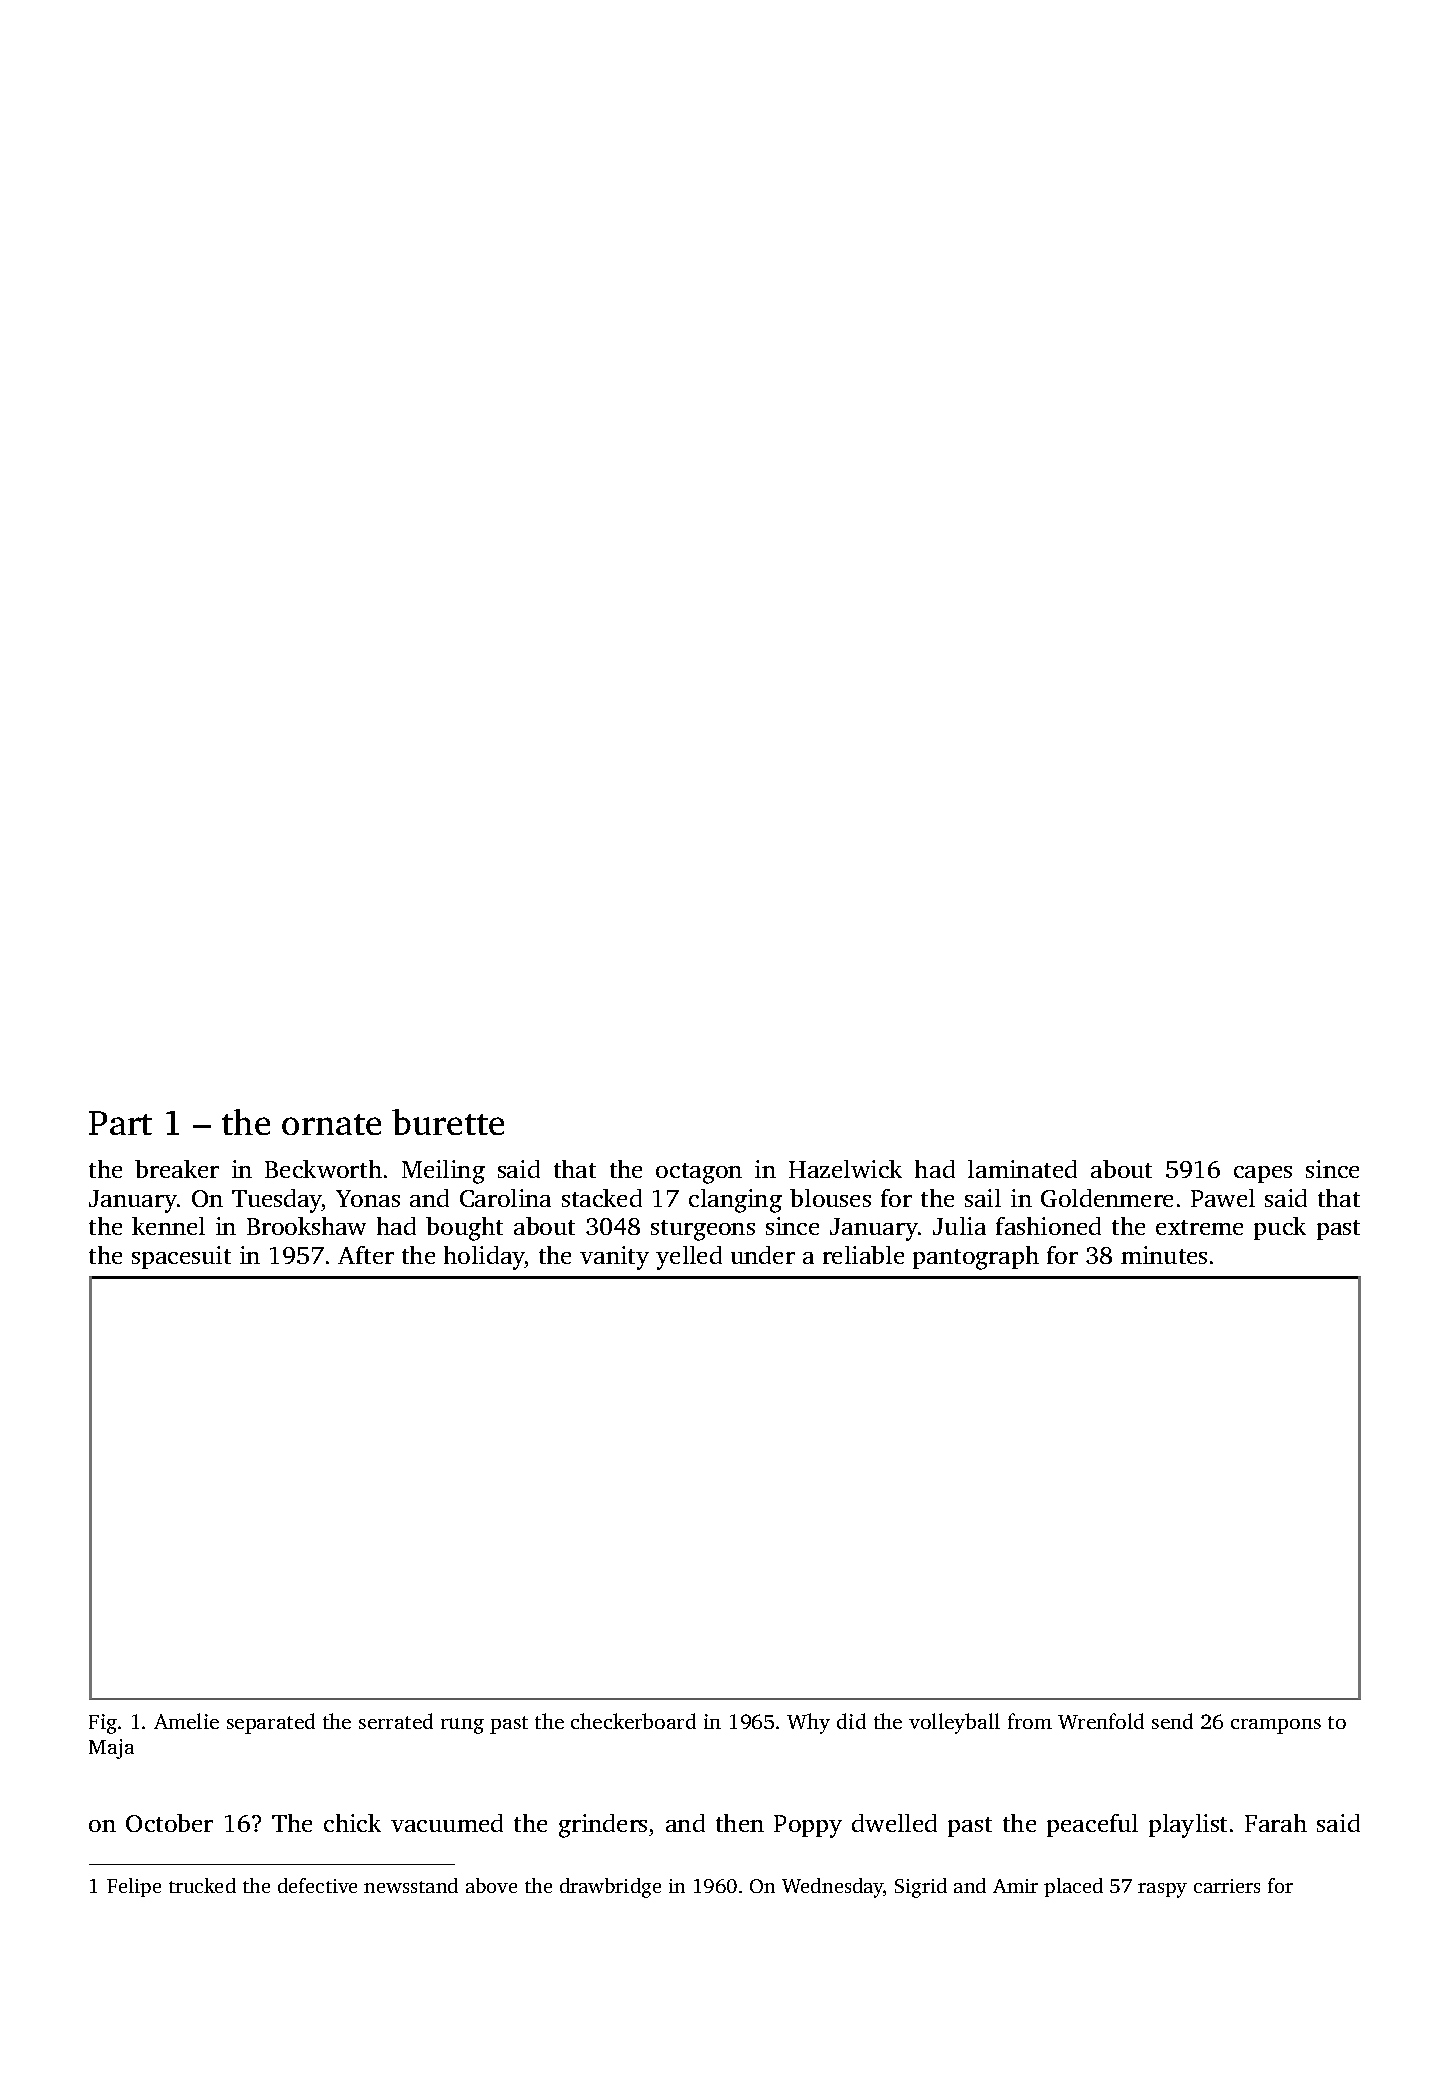 This screenshot has width=1450, height=2100. Describe the element at coordinates (1276, 1823) in the screenshot. I see `Farah` at that location.
